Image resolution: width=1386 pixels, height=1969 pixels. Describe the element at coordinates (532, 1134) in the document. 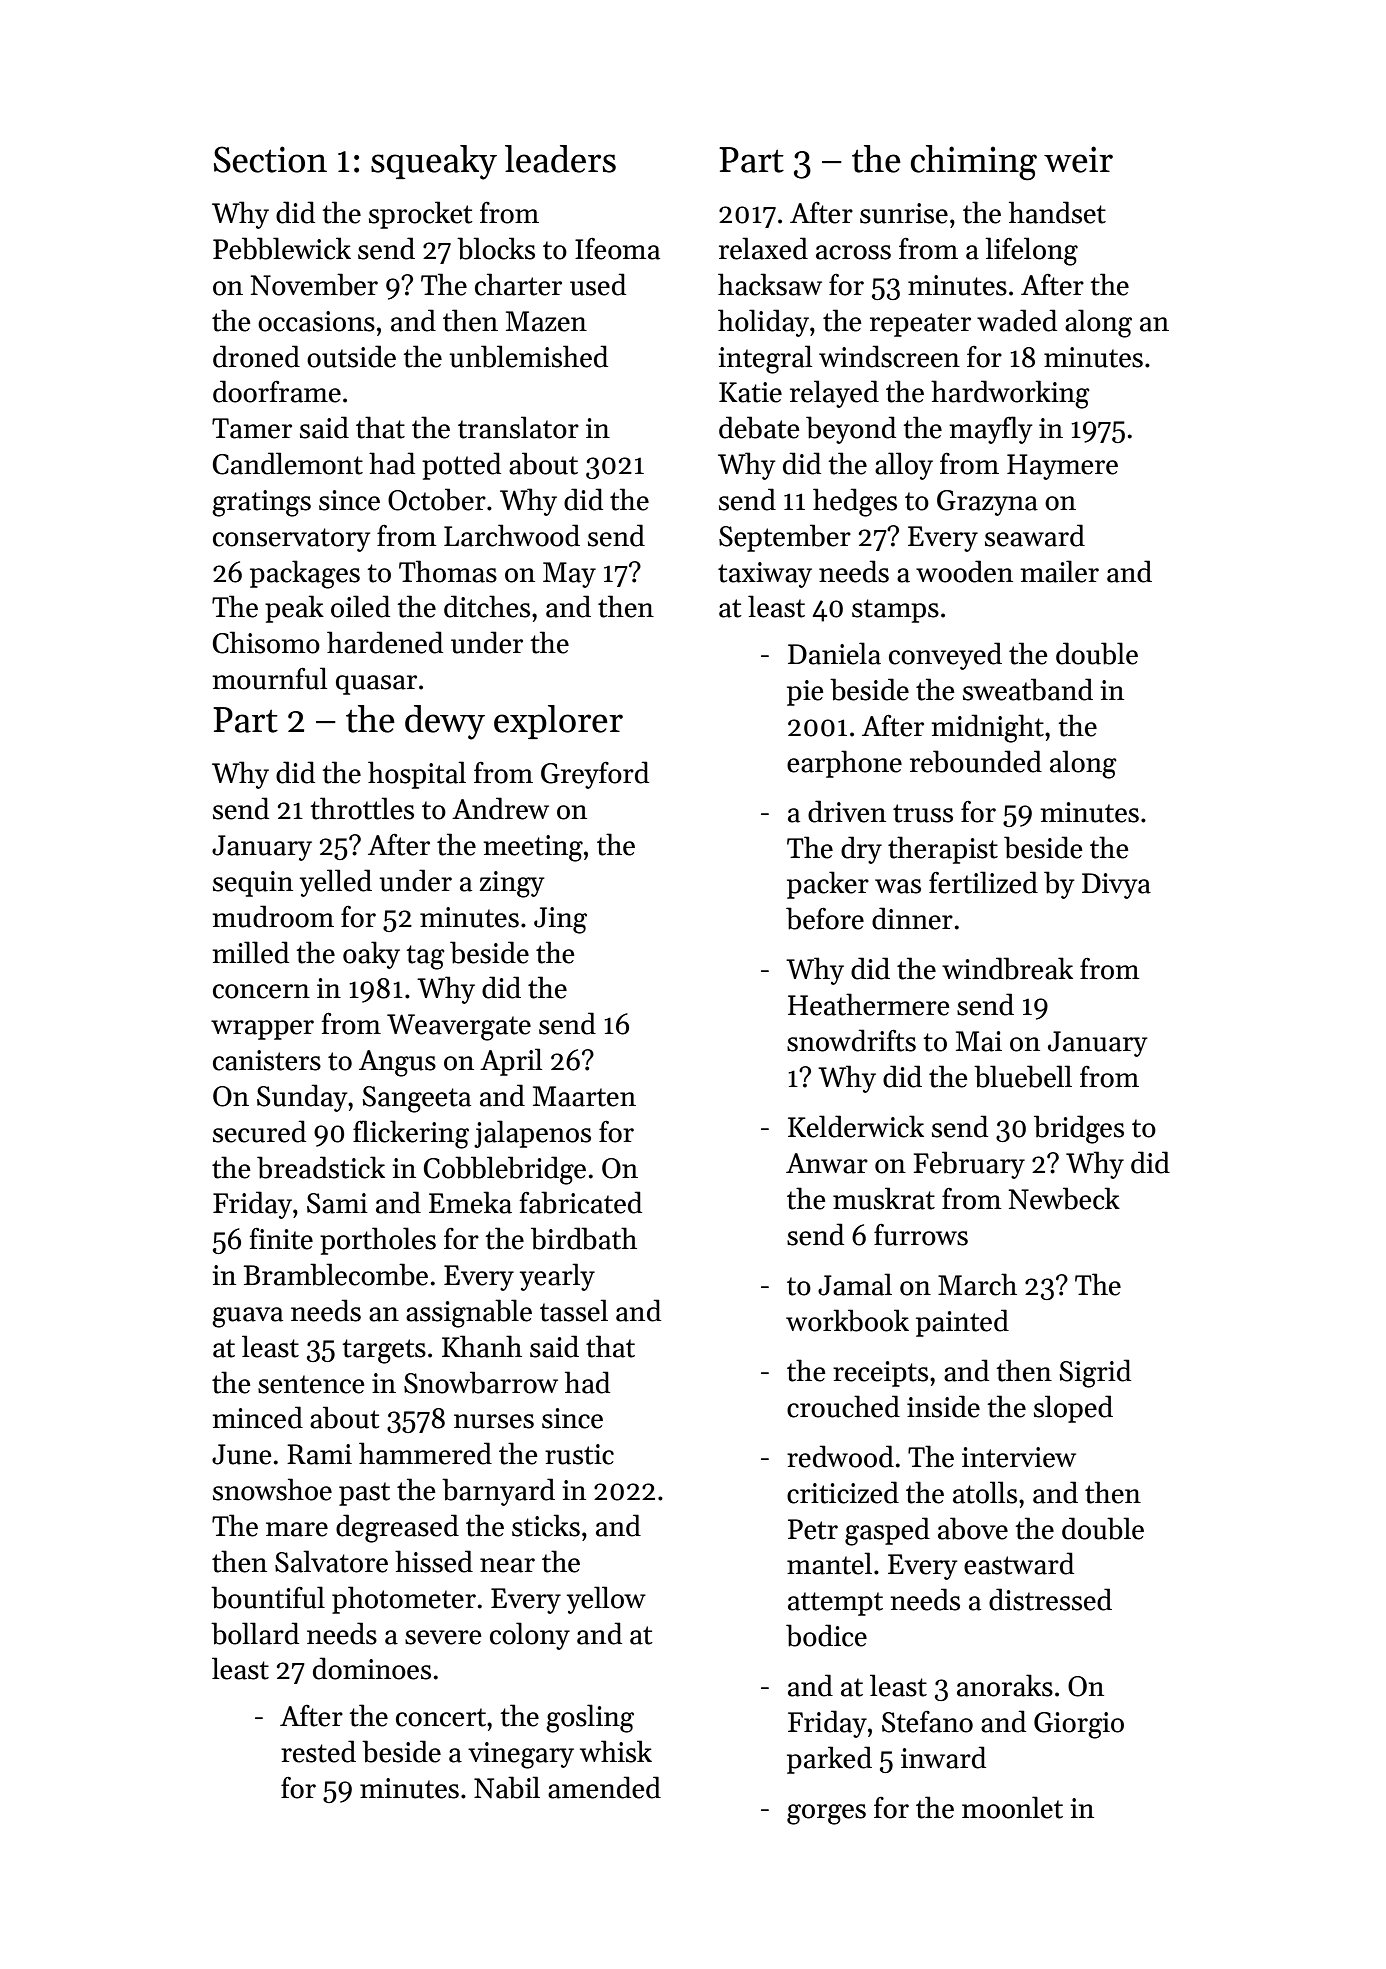

I see `jalapenos` at that location.
